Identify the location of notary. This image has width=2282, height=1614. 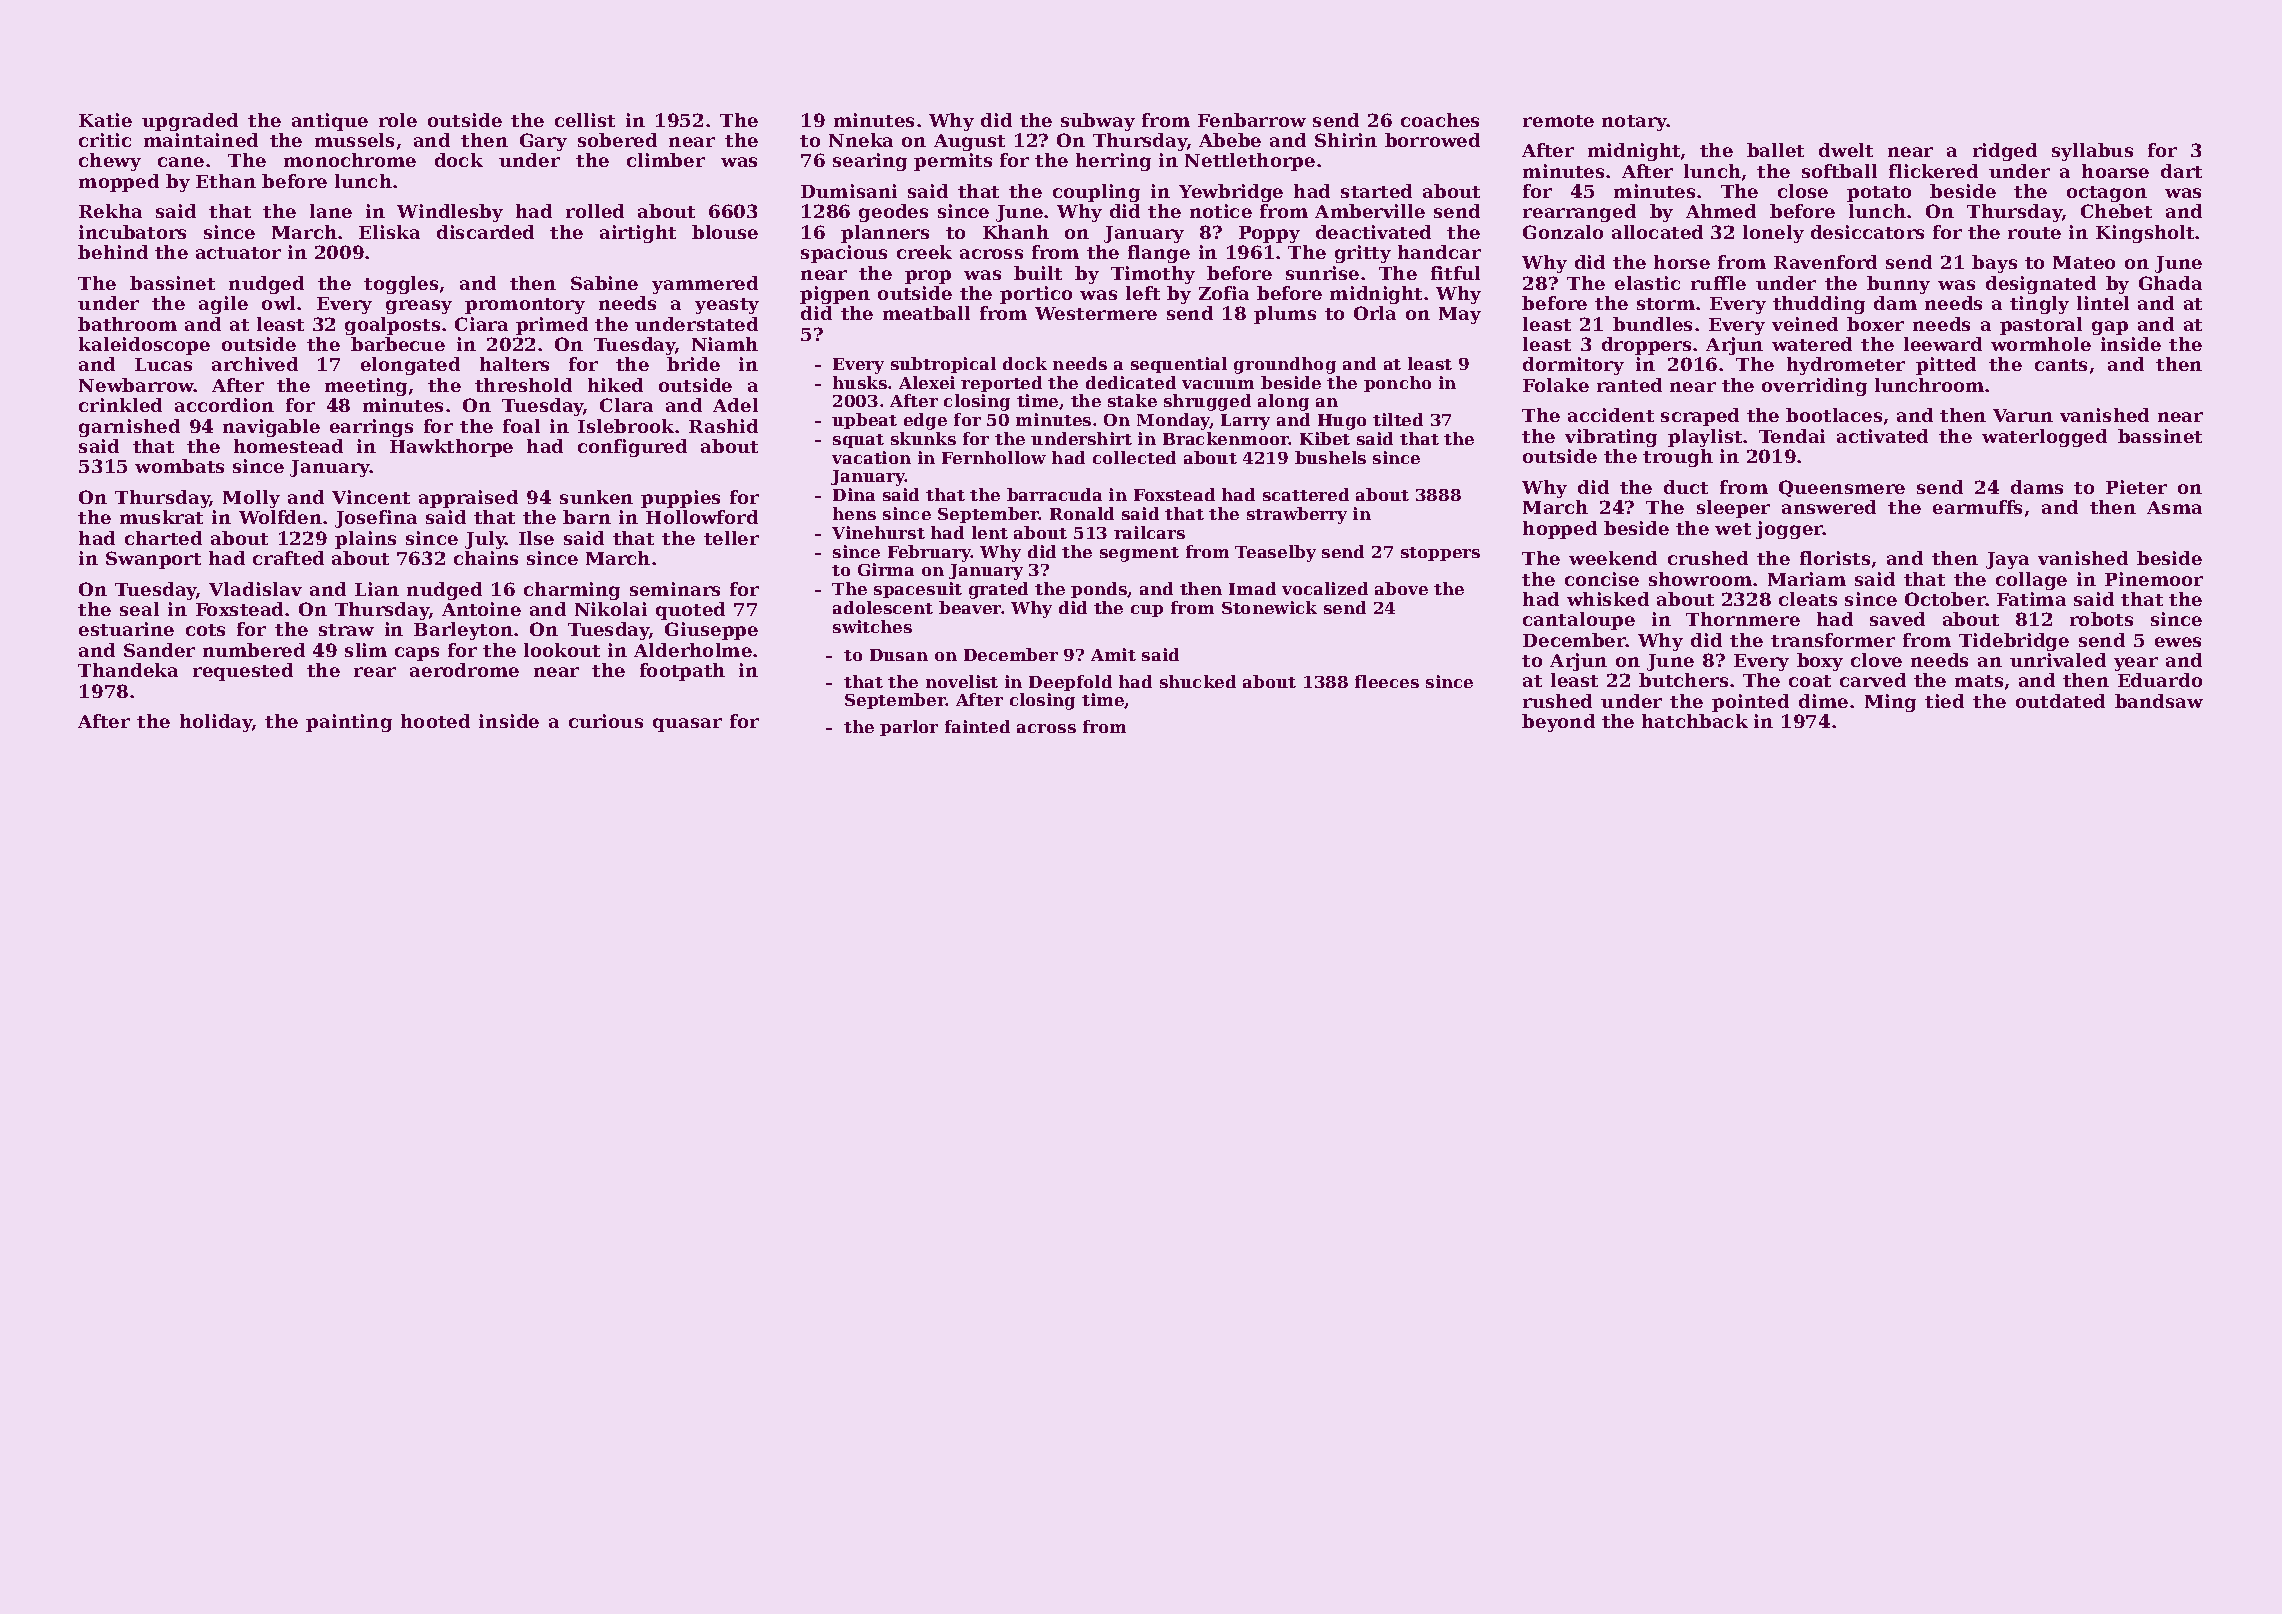
(1634, 123).
